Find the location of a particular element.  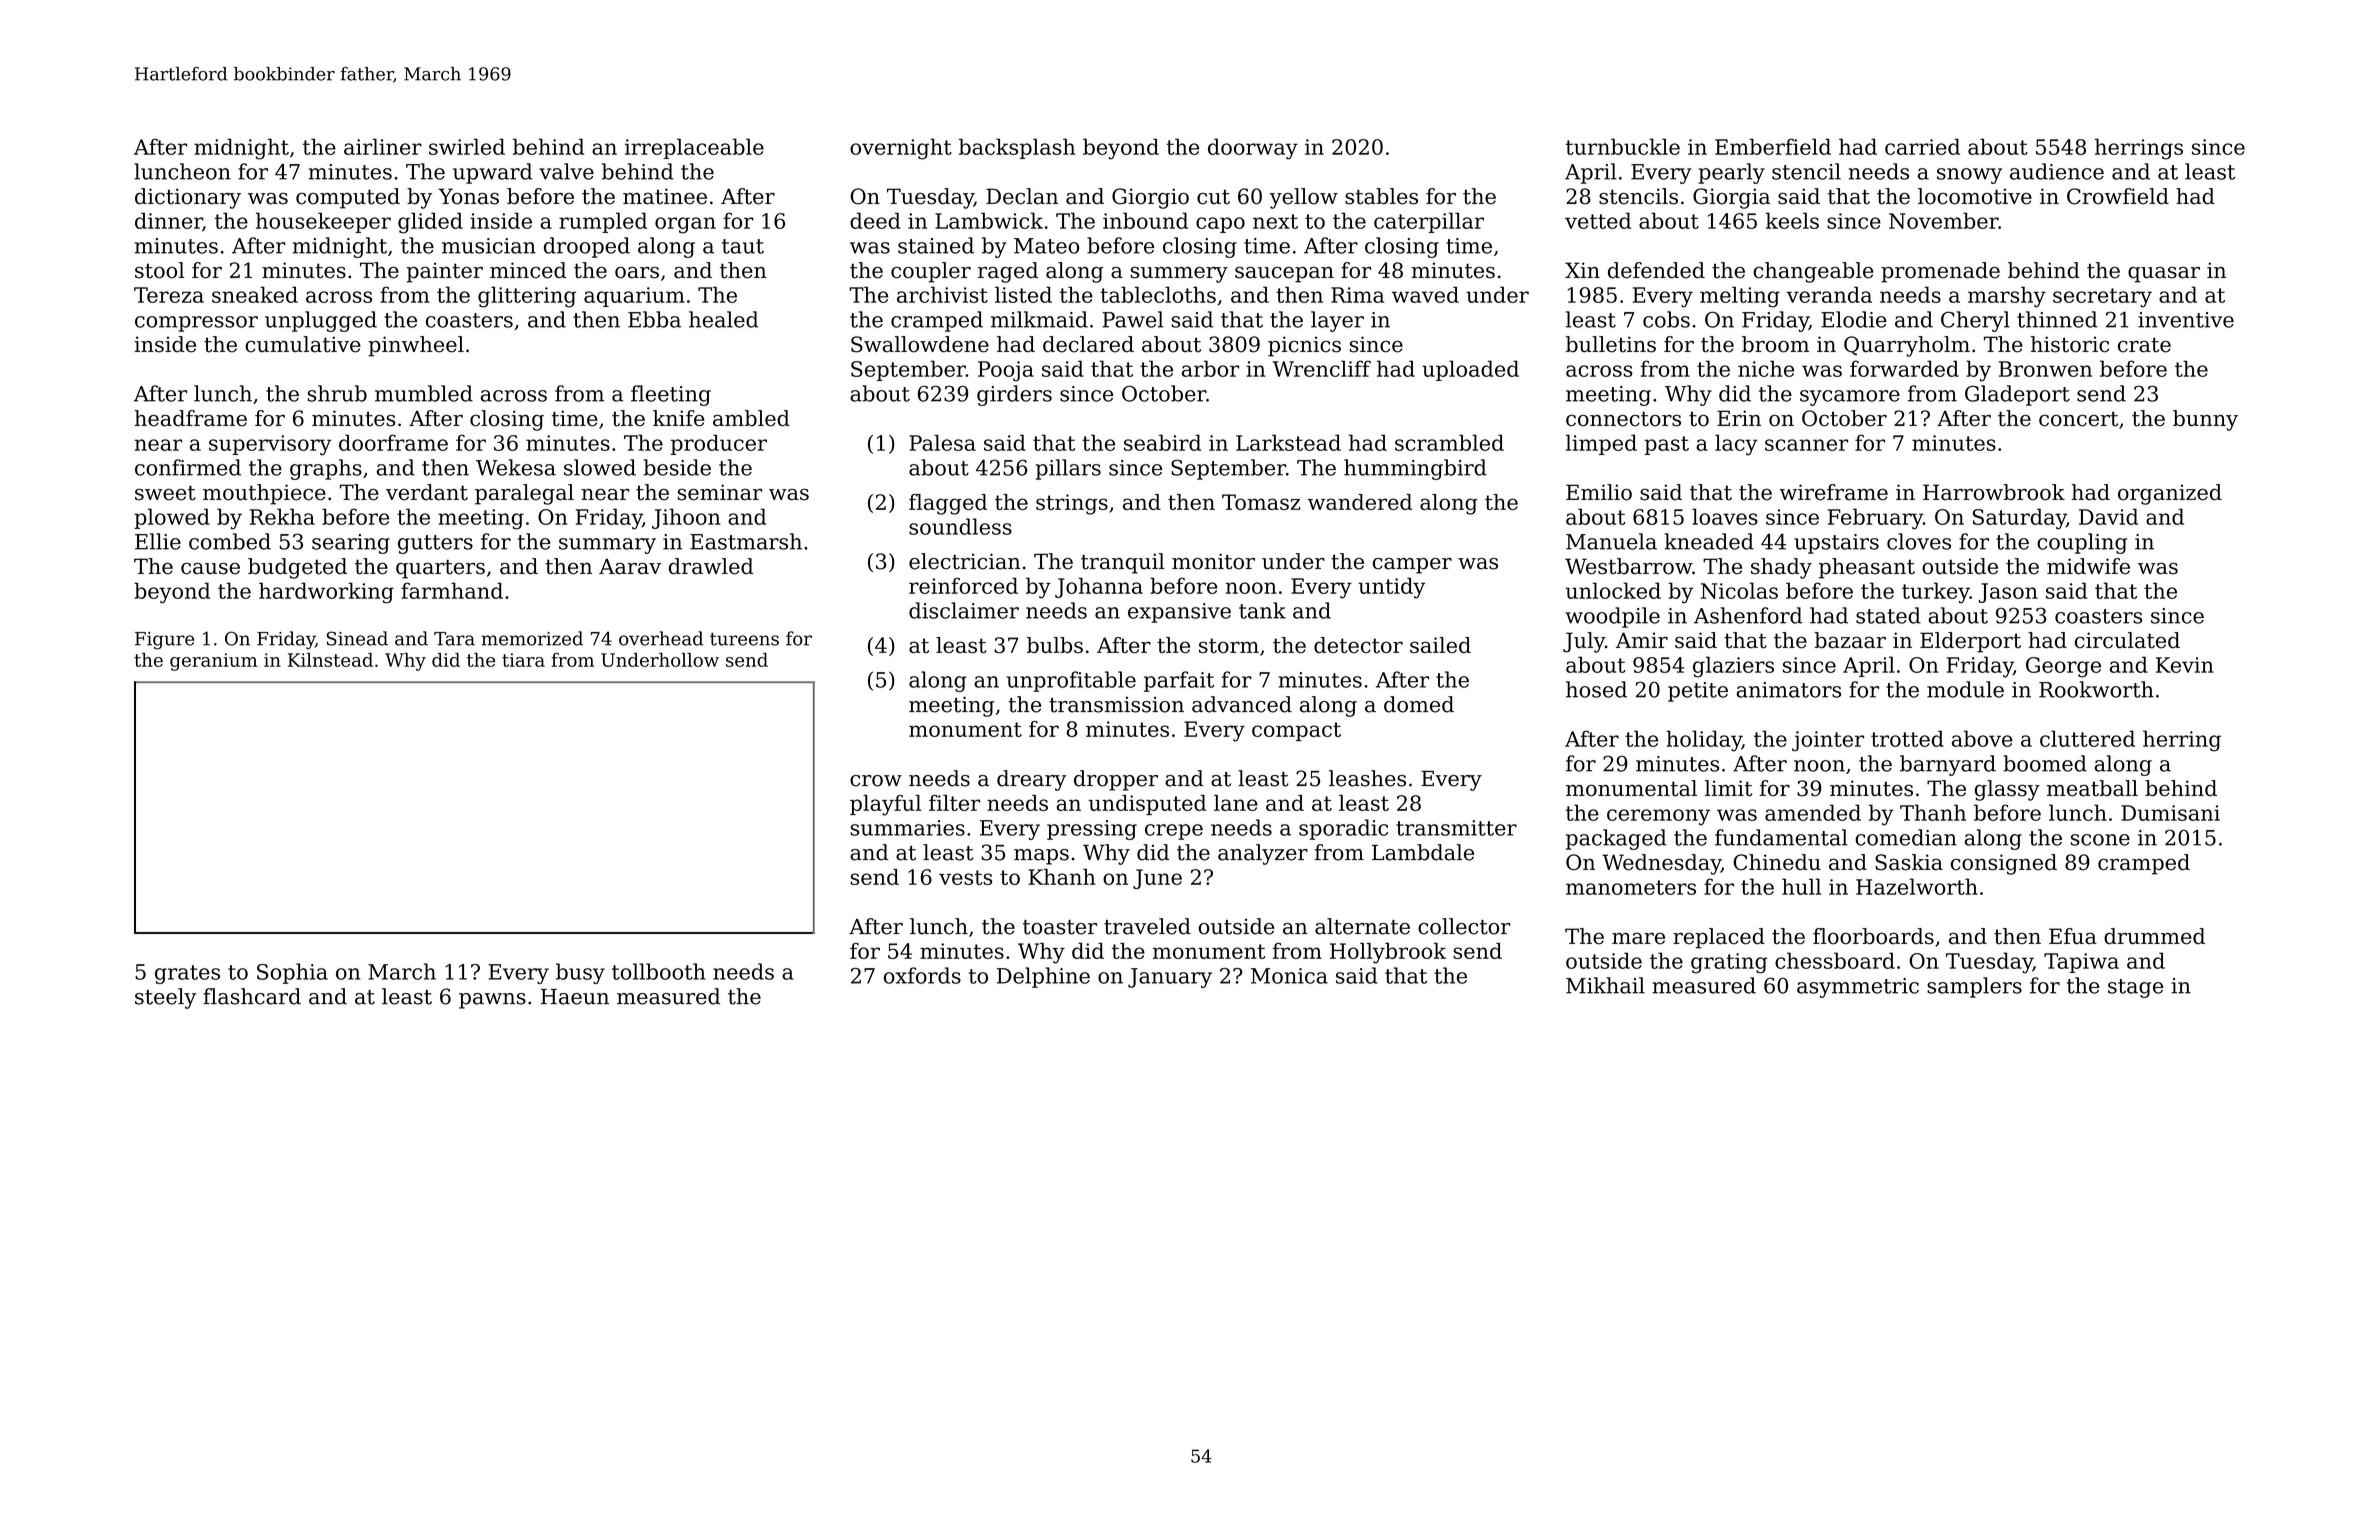

coupling is located at coordinates (2082, 543).
